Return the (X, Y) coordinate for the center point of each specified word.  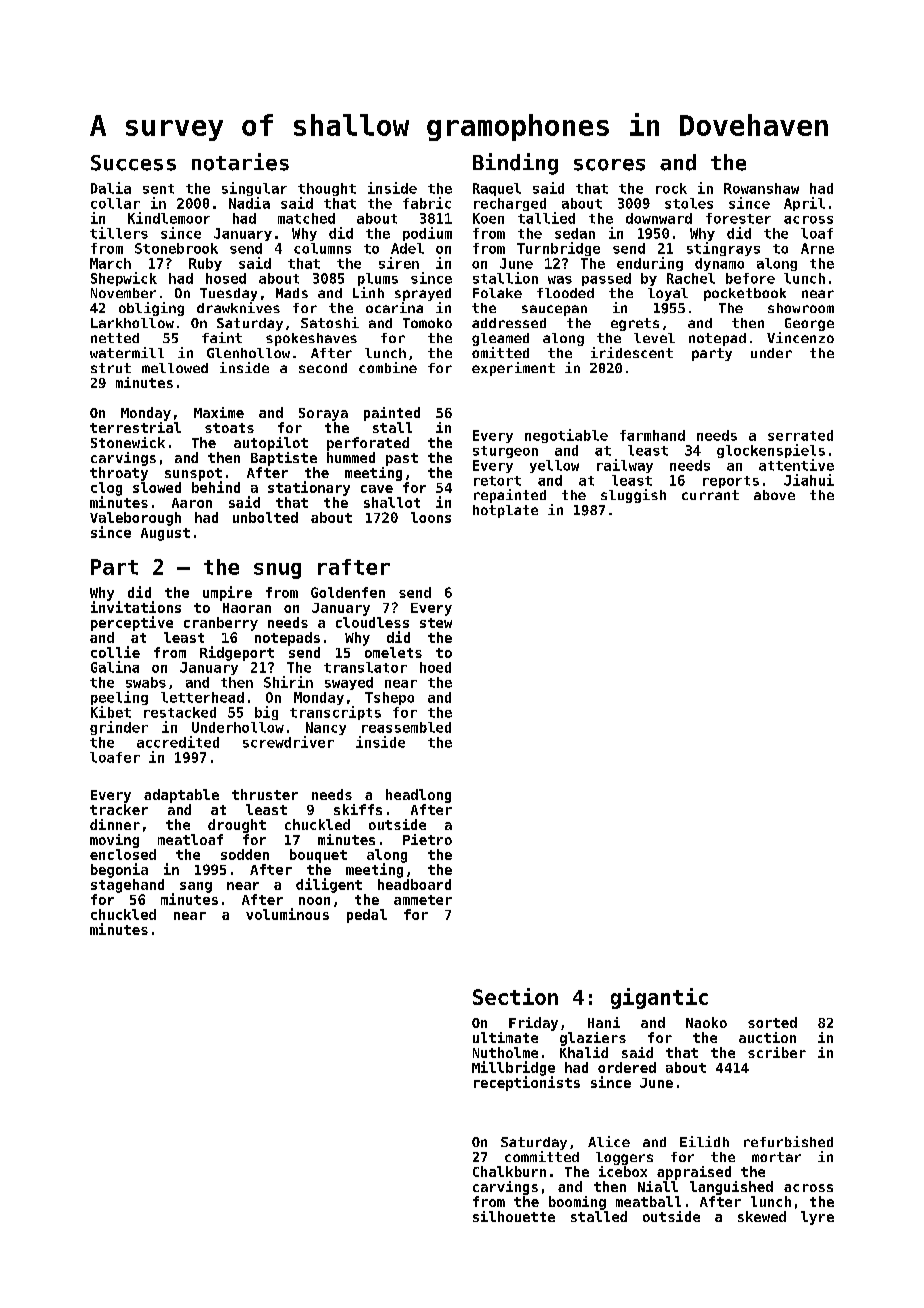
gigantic (659, 998)
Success (133, 163)
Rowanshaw (761, 188)
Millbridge (513, 1068)
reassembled (406, 727)
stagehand (127, 886)
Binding (515, 164)
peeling (119, 698)
